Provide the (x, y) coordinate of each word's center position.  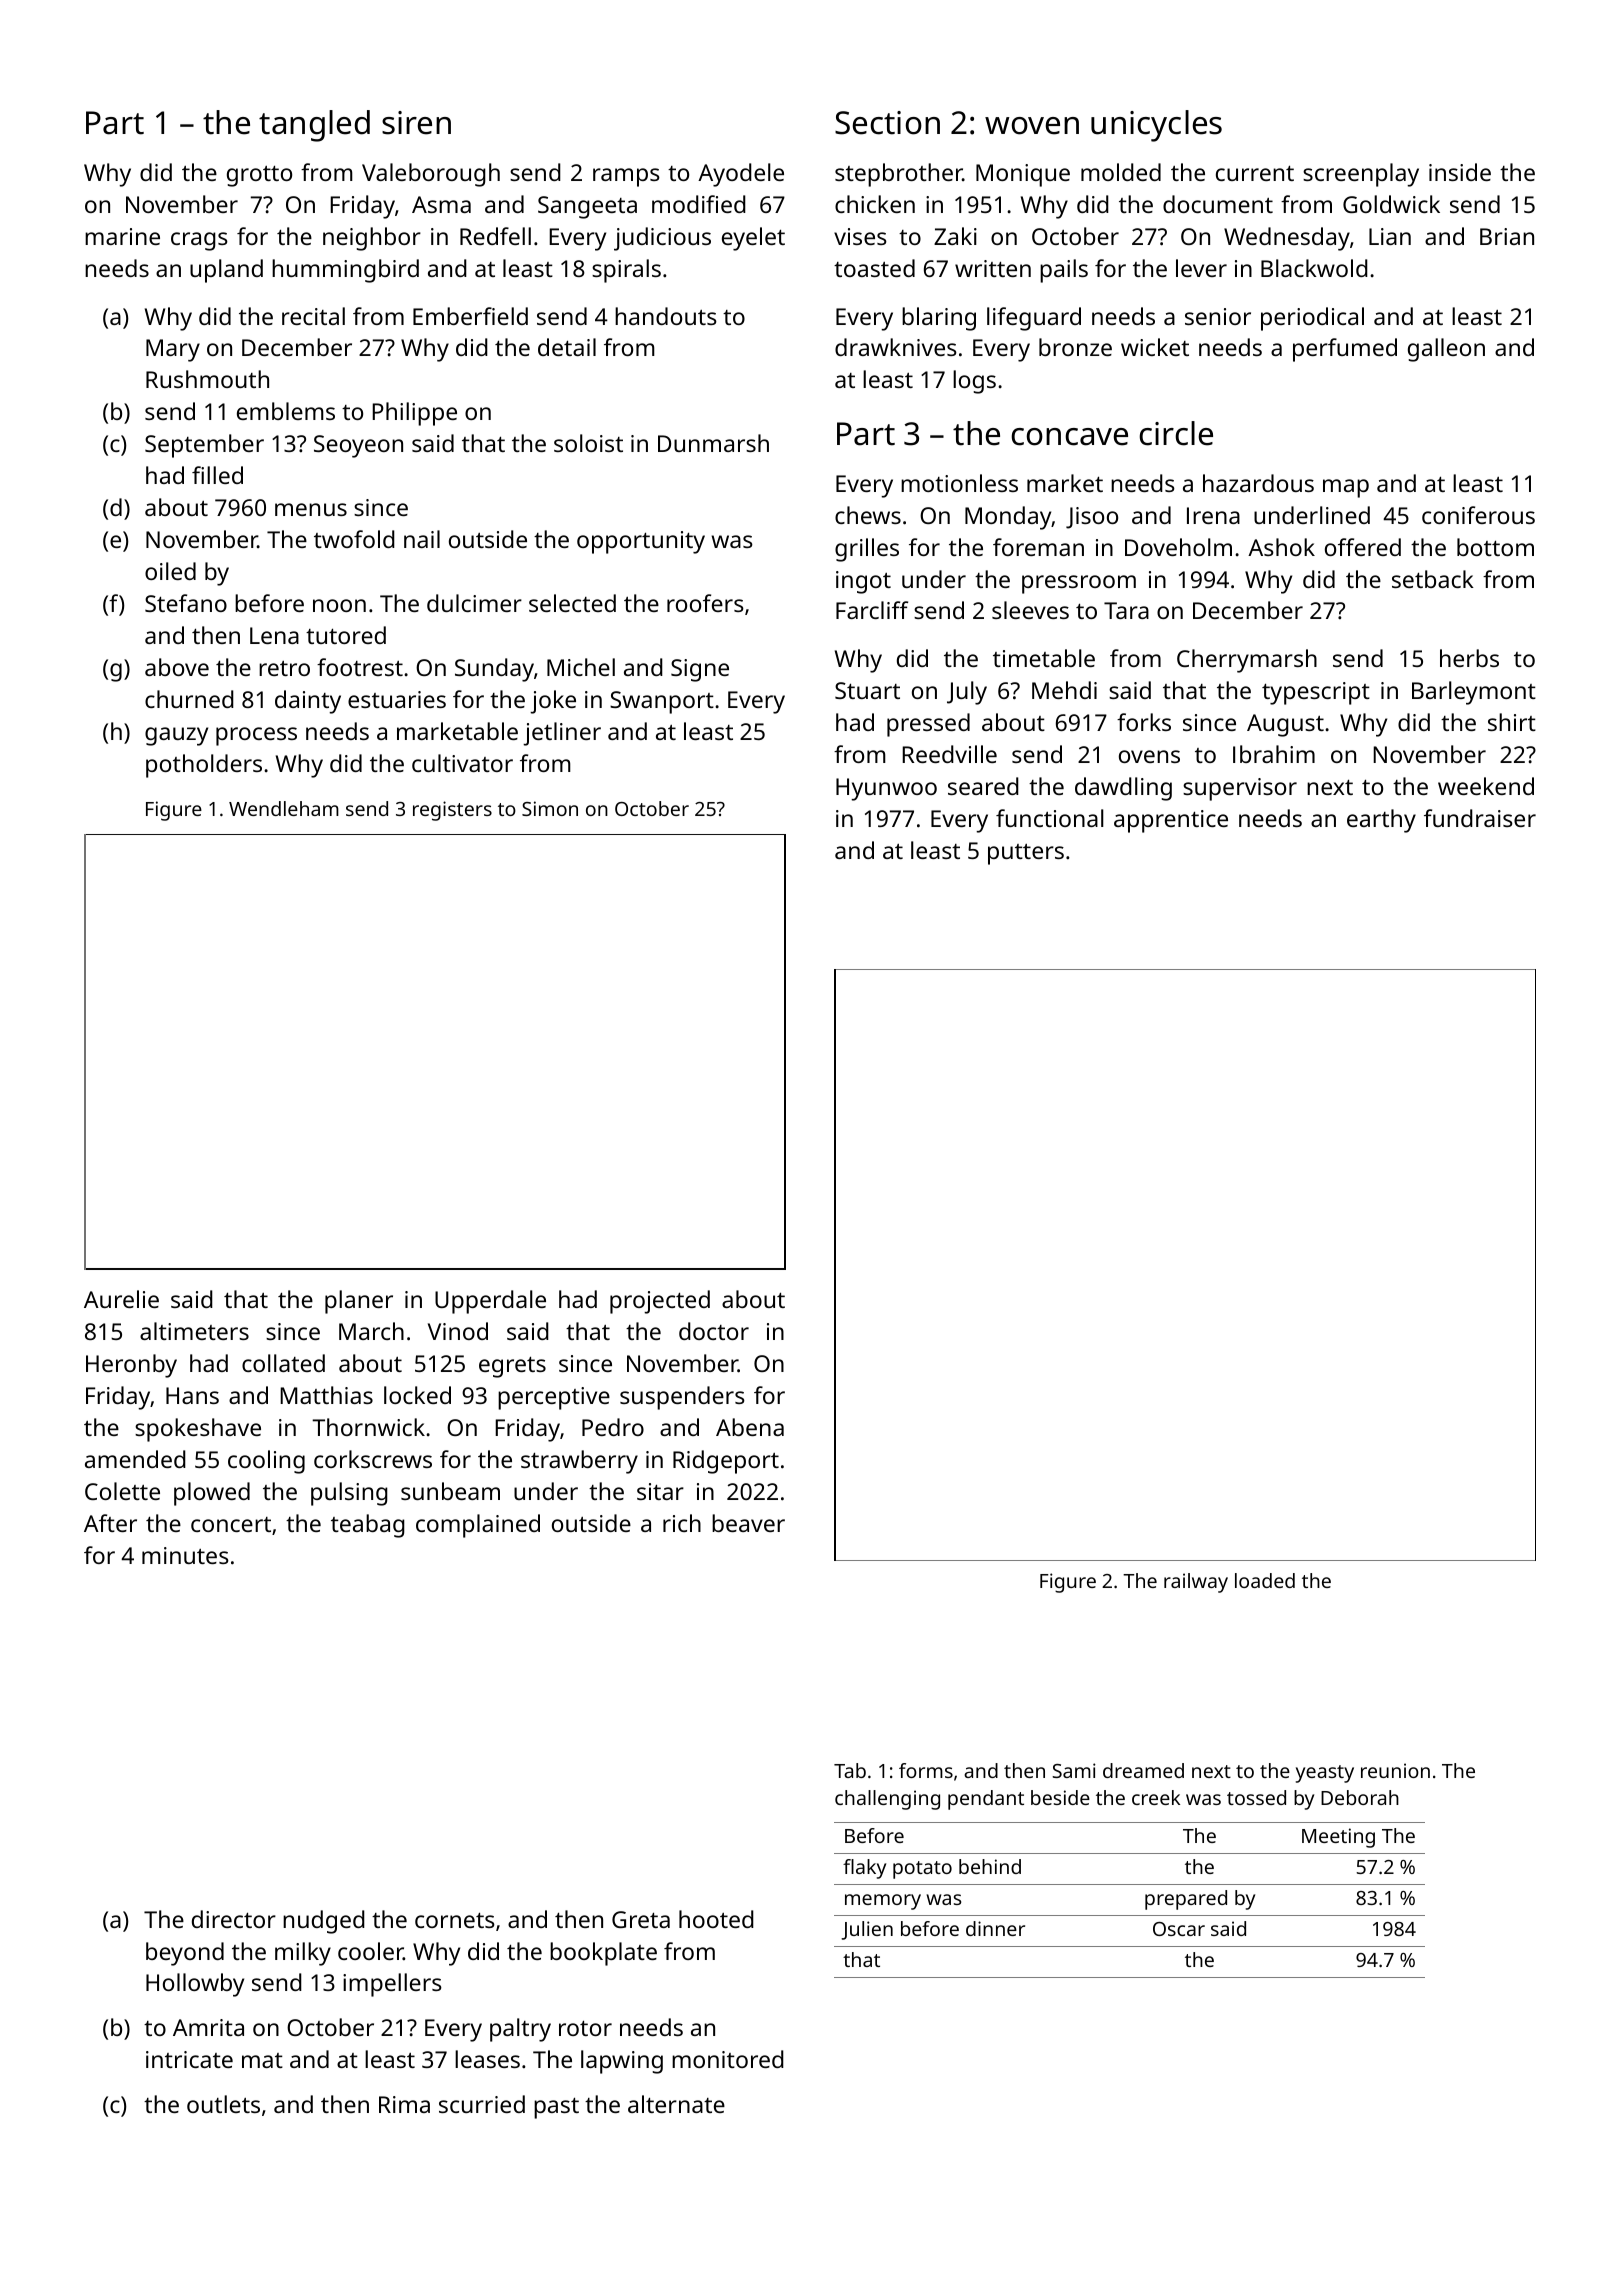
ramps (626, 177)
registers (452, 811)
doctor (714, 1331)
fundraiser (1480, 818)
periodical (1312, 319)
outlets (223, 2104)
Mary (173, 350)
